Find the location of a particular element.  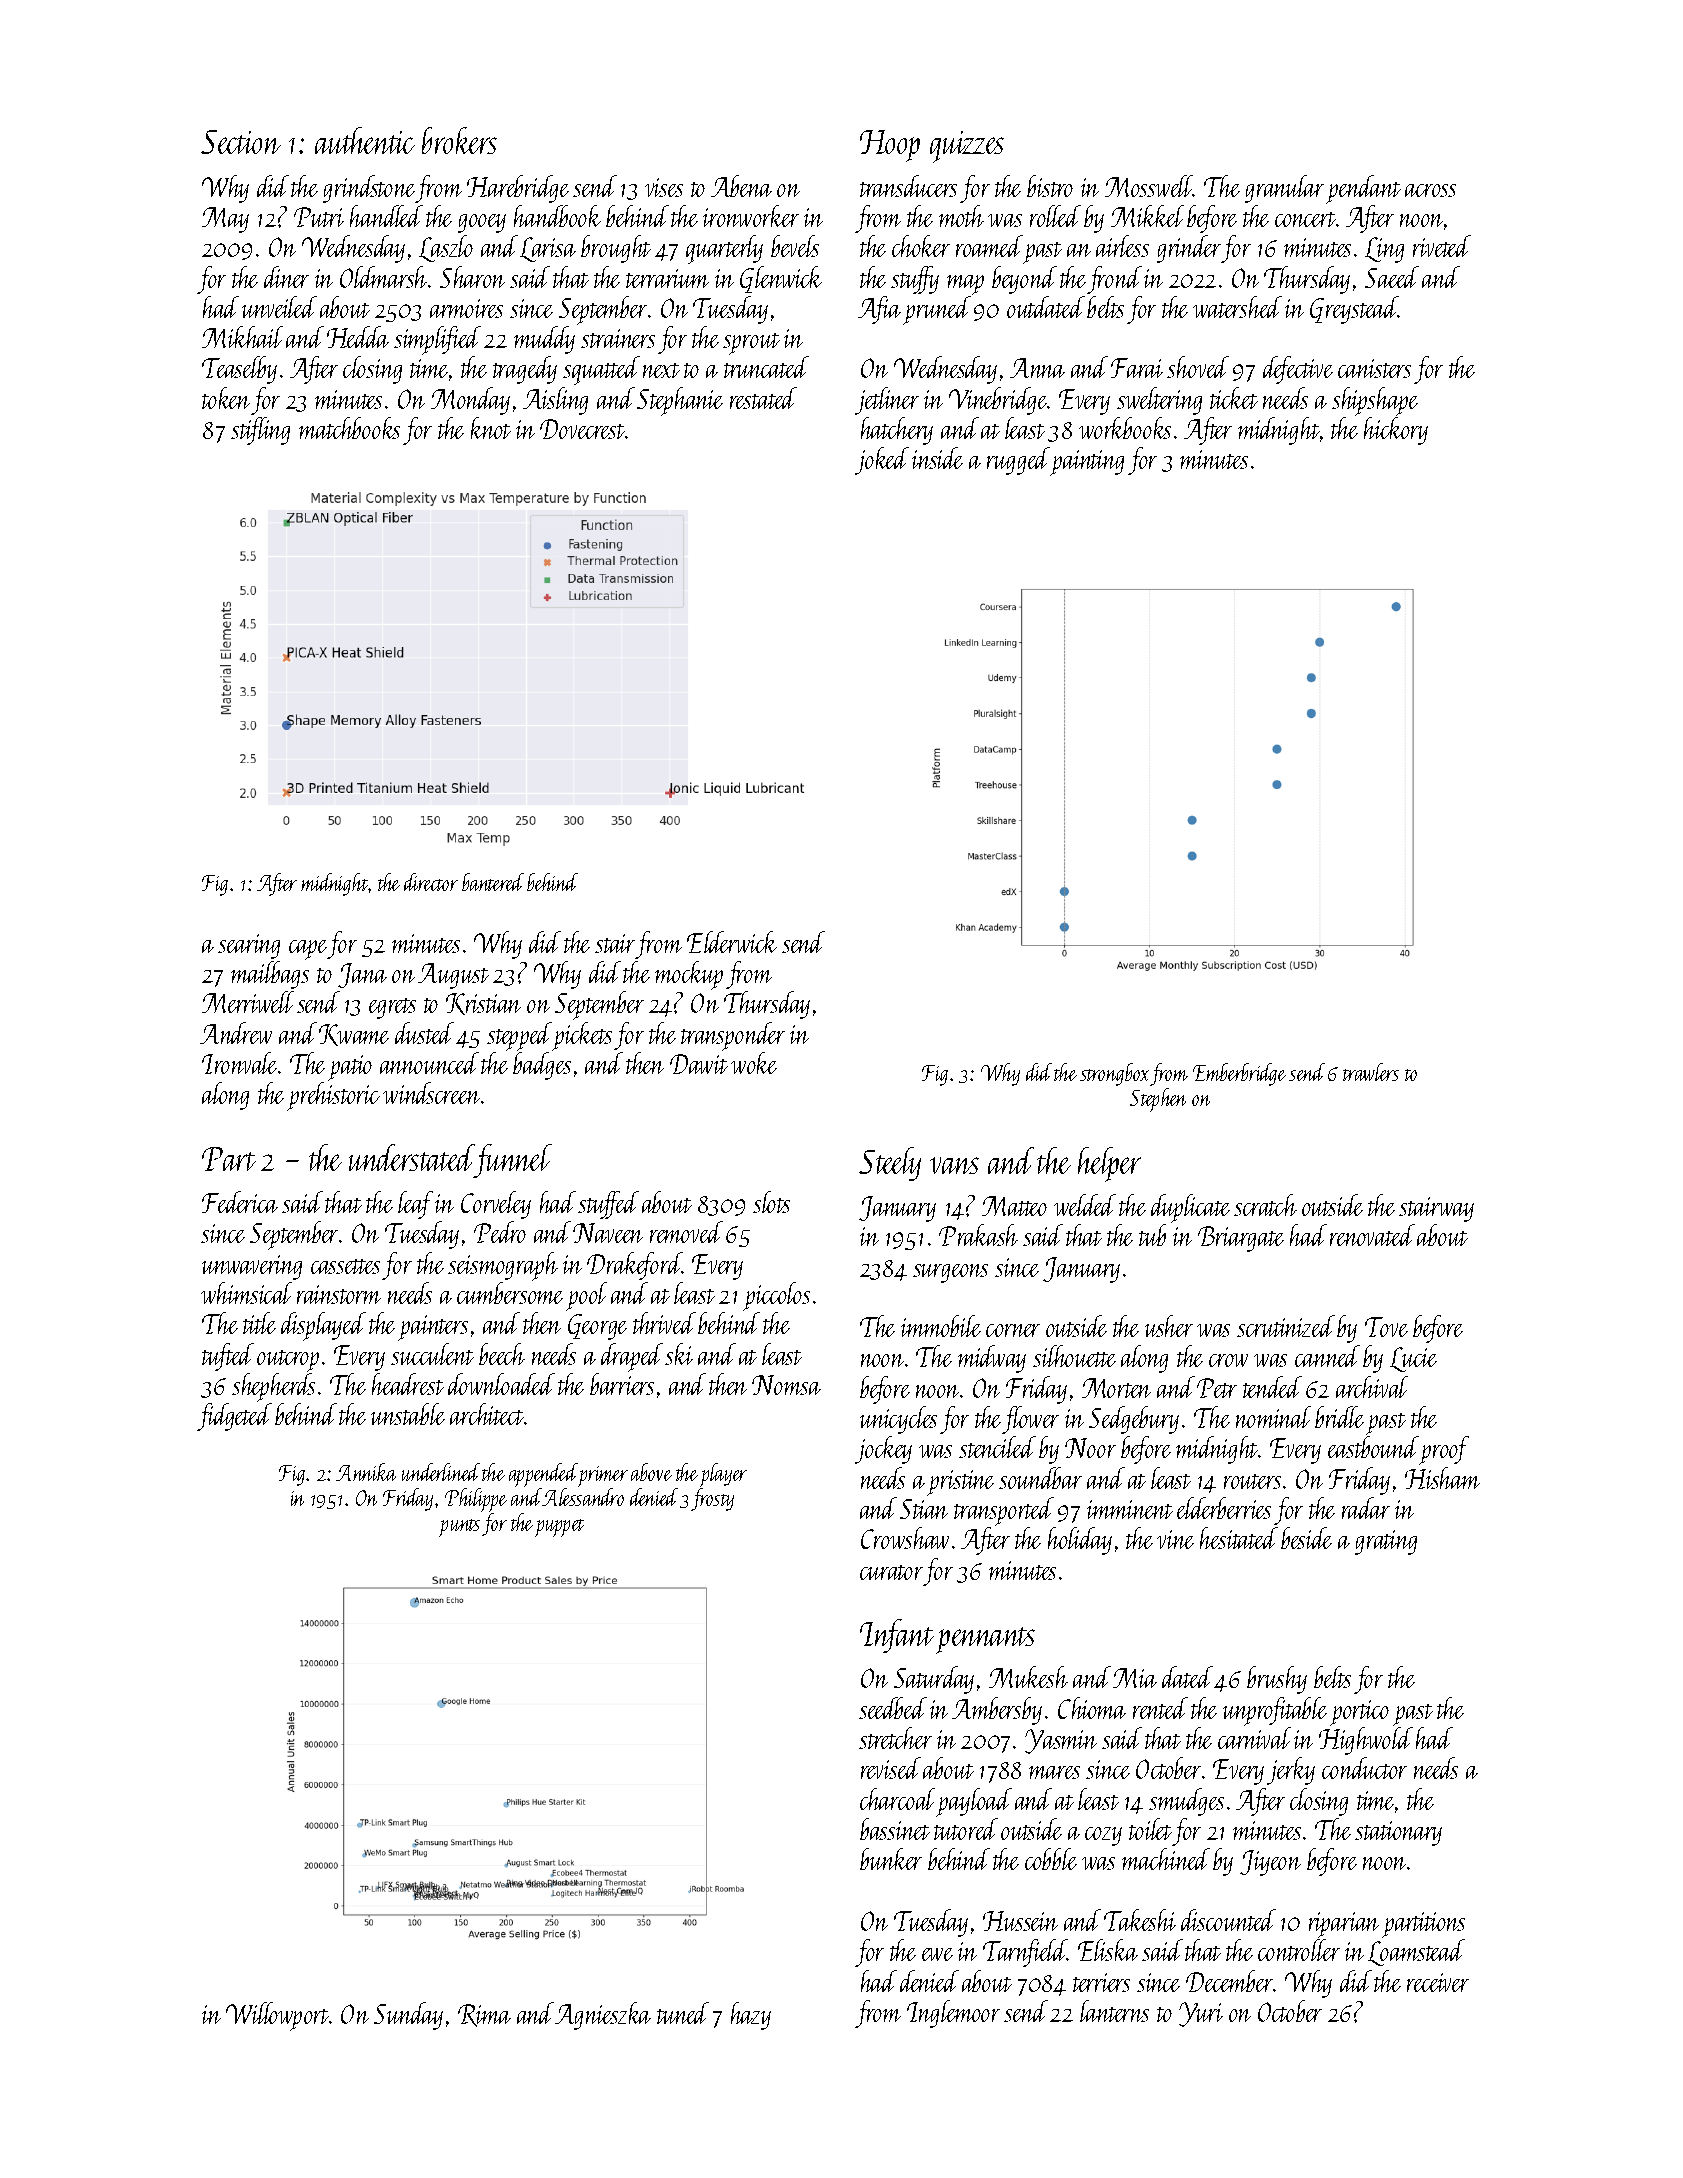

inside is located at coordinates (937, 458).
